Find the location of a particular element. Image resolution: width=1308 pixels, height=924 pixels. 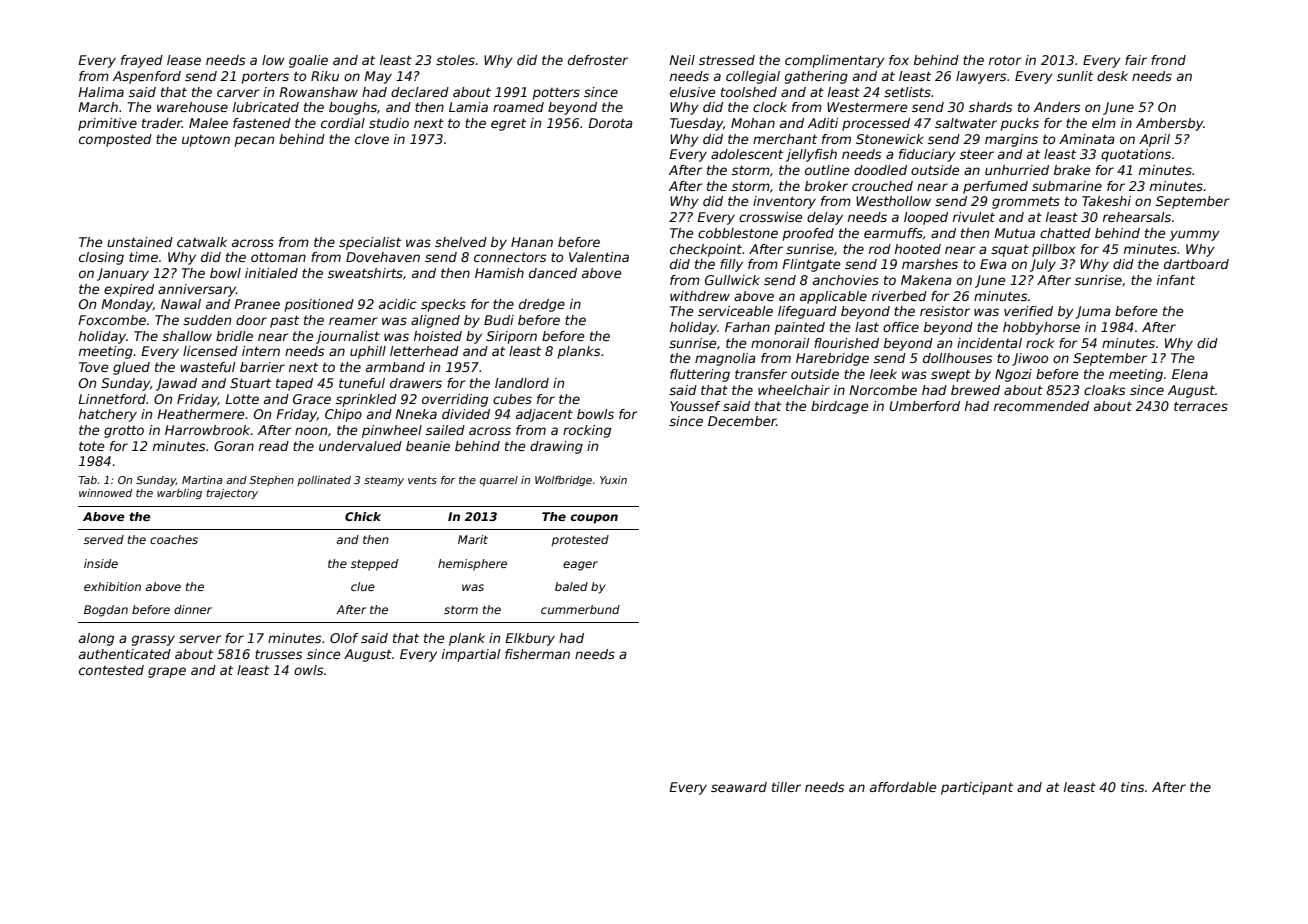

cummerbund is located at coordinates (580, 609).
